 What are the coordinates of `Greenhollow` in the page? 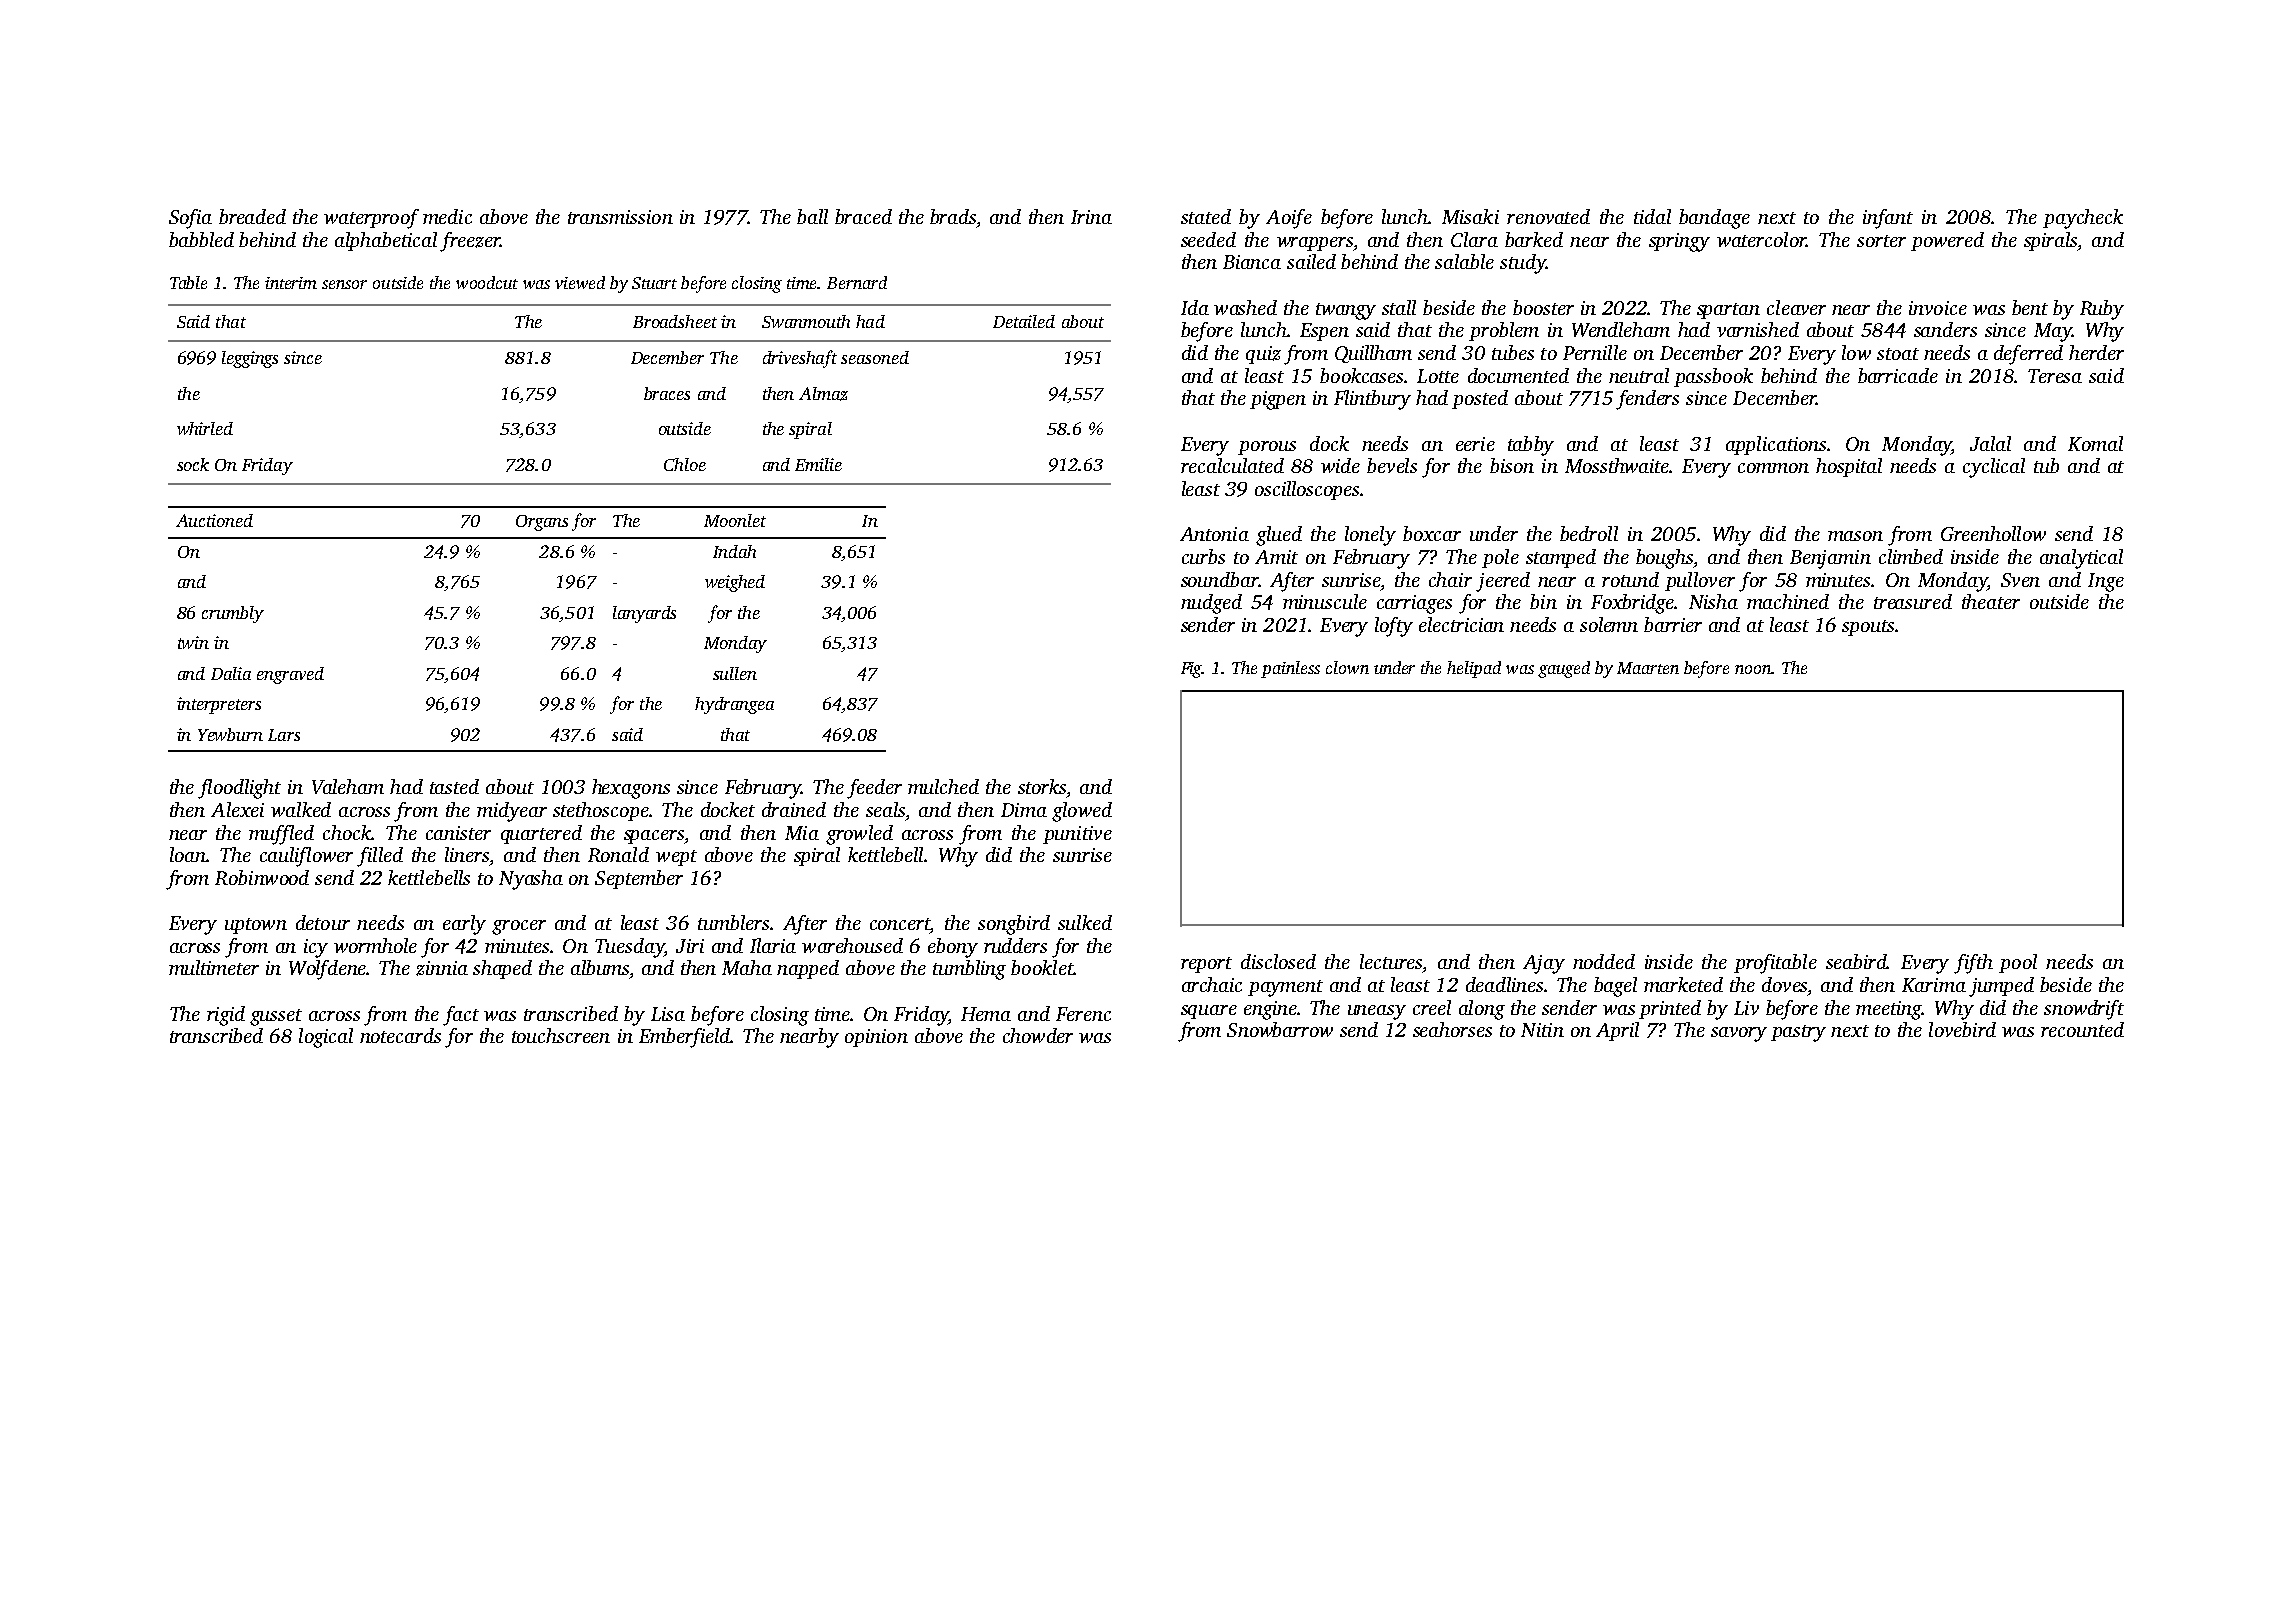 It's located at (1993, 533).
